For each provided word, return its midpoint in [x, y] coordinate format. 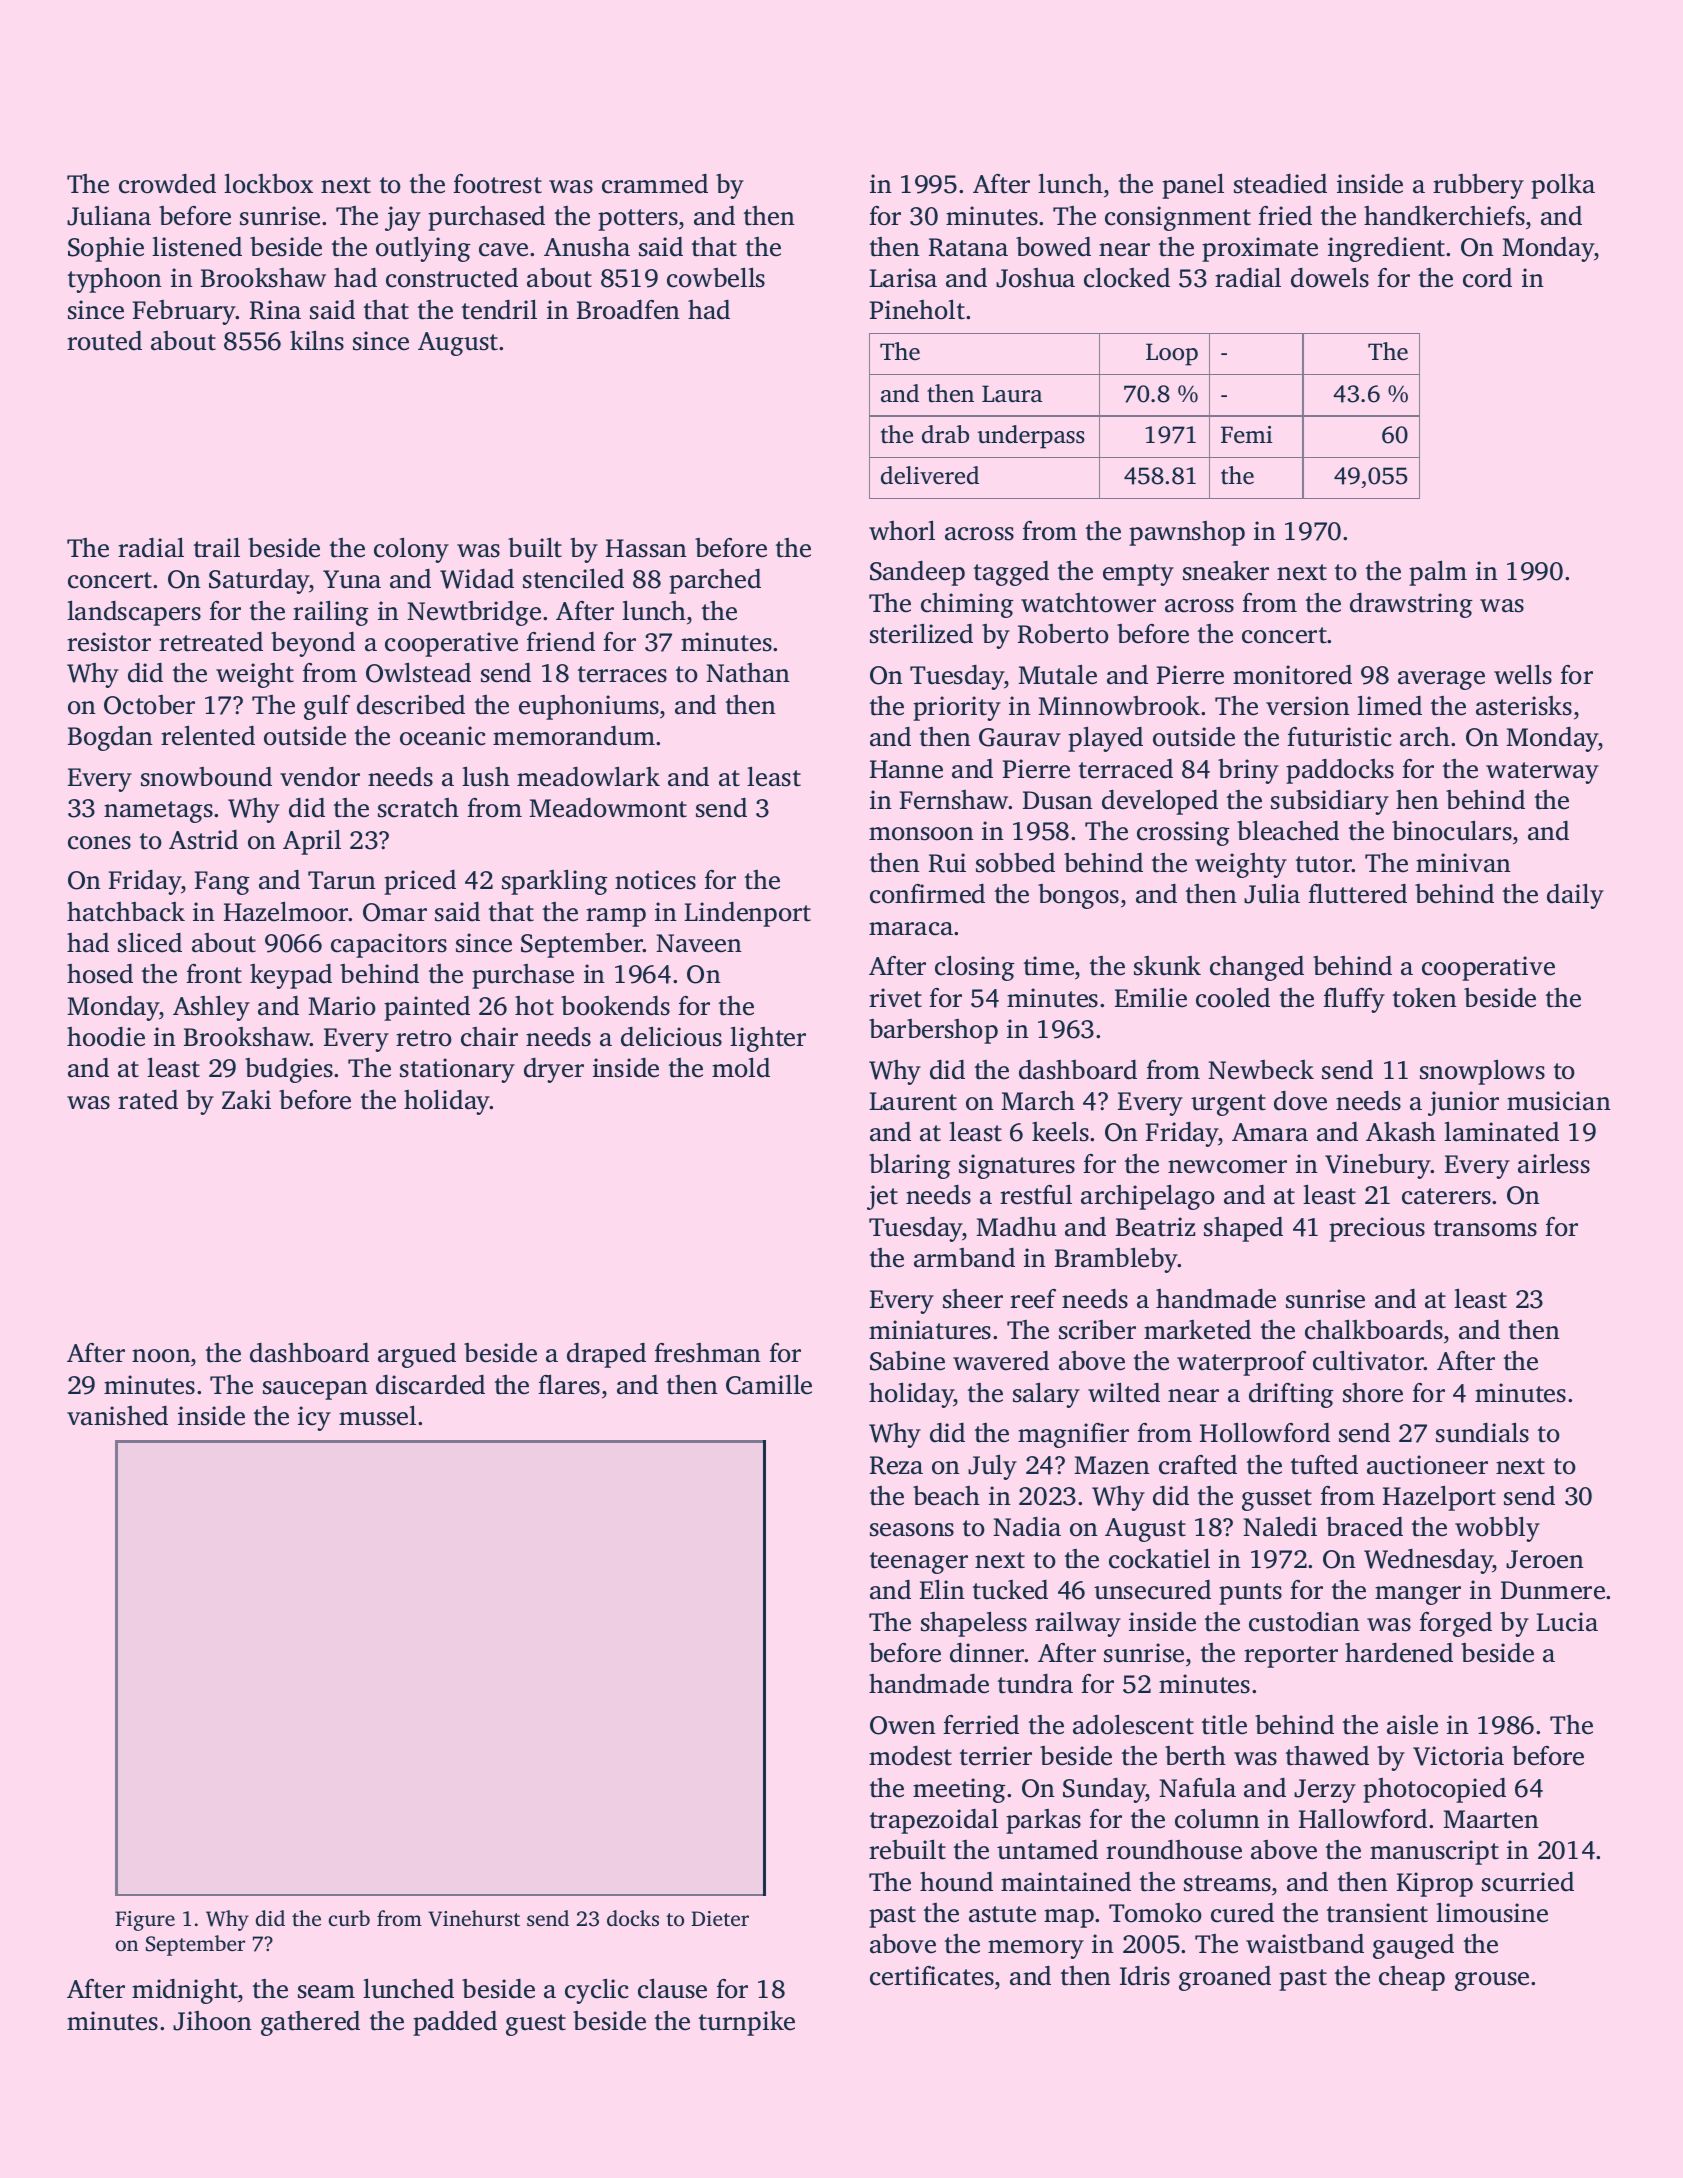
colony [411, 550]
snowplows [1482, 1072]
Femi [1247, 435]
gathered [310, 2023]
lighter [768, 1039]
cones [99, 843]
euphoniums [589, 707]
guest [536, 2025]
